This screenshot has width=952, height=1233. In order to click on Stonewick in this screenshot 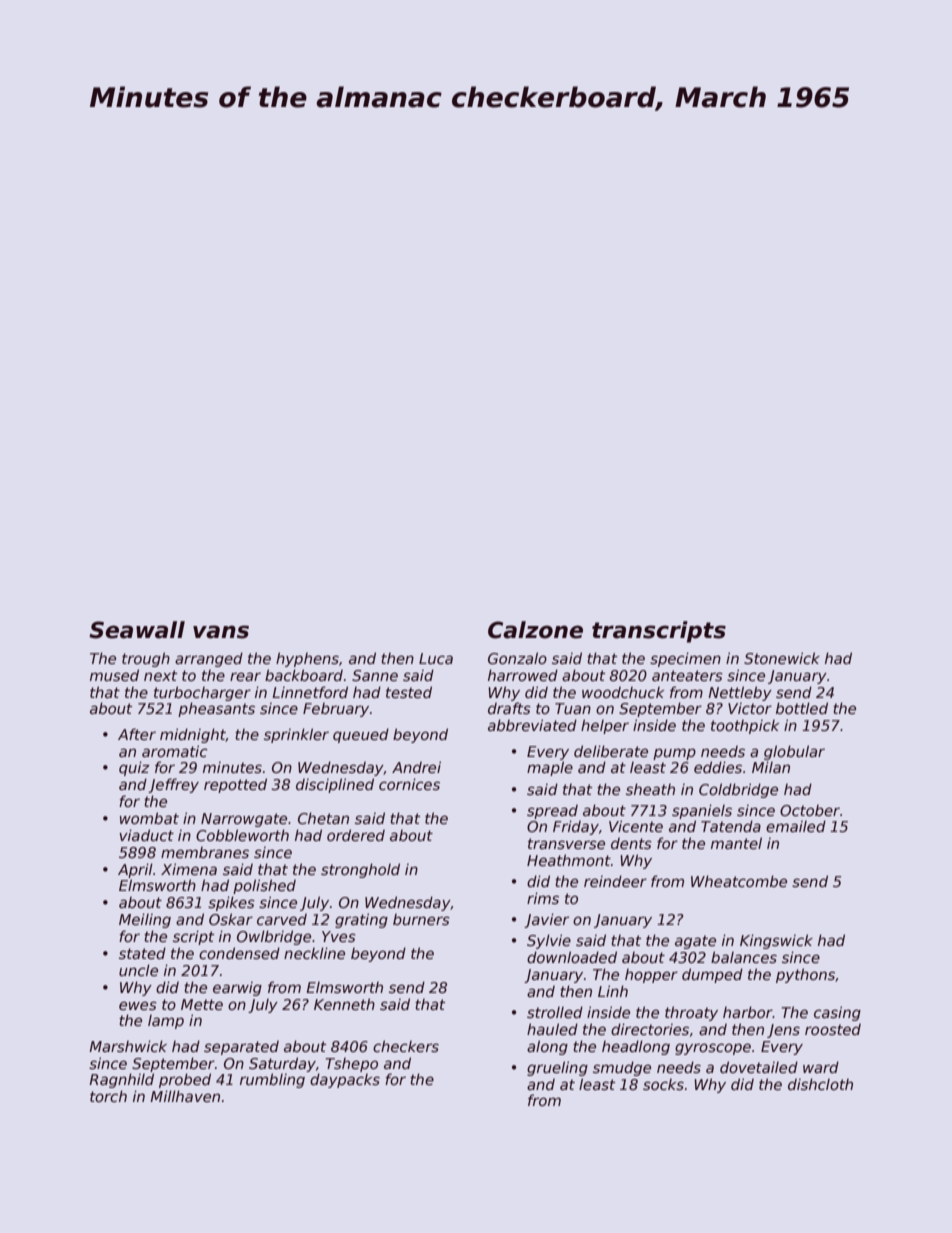, I will do `click(782, 658)`.
